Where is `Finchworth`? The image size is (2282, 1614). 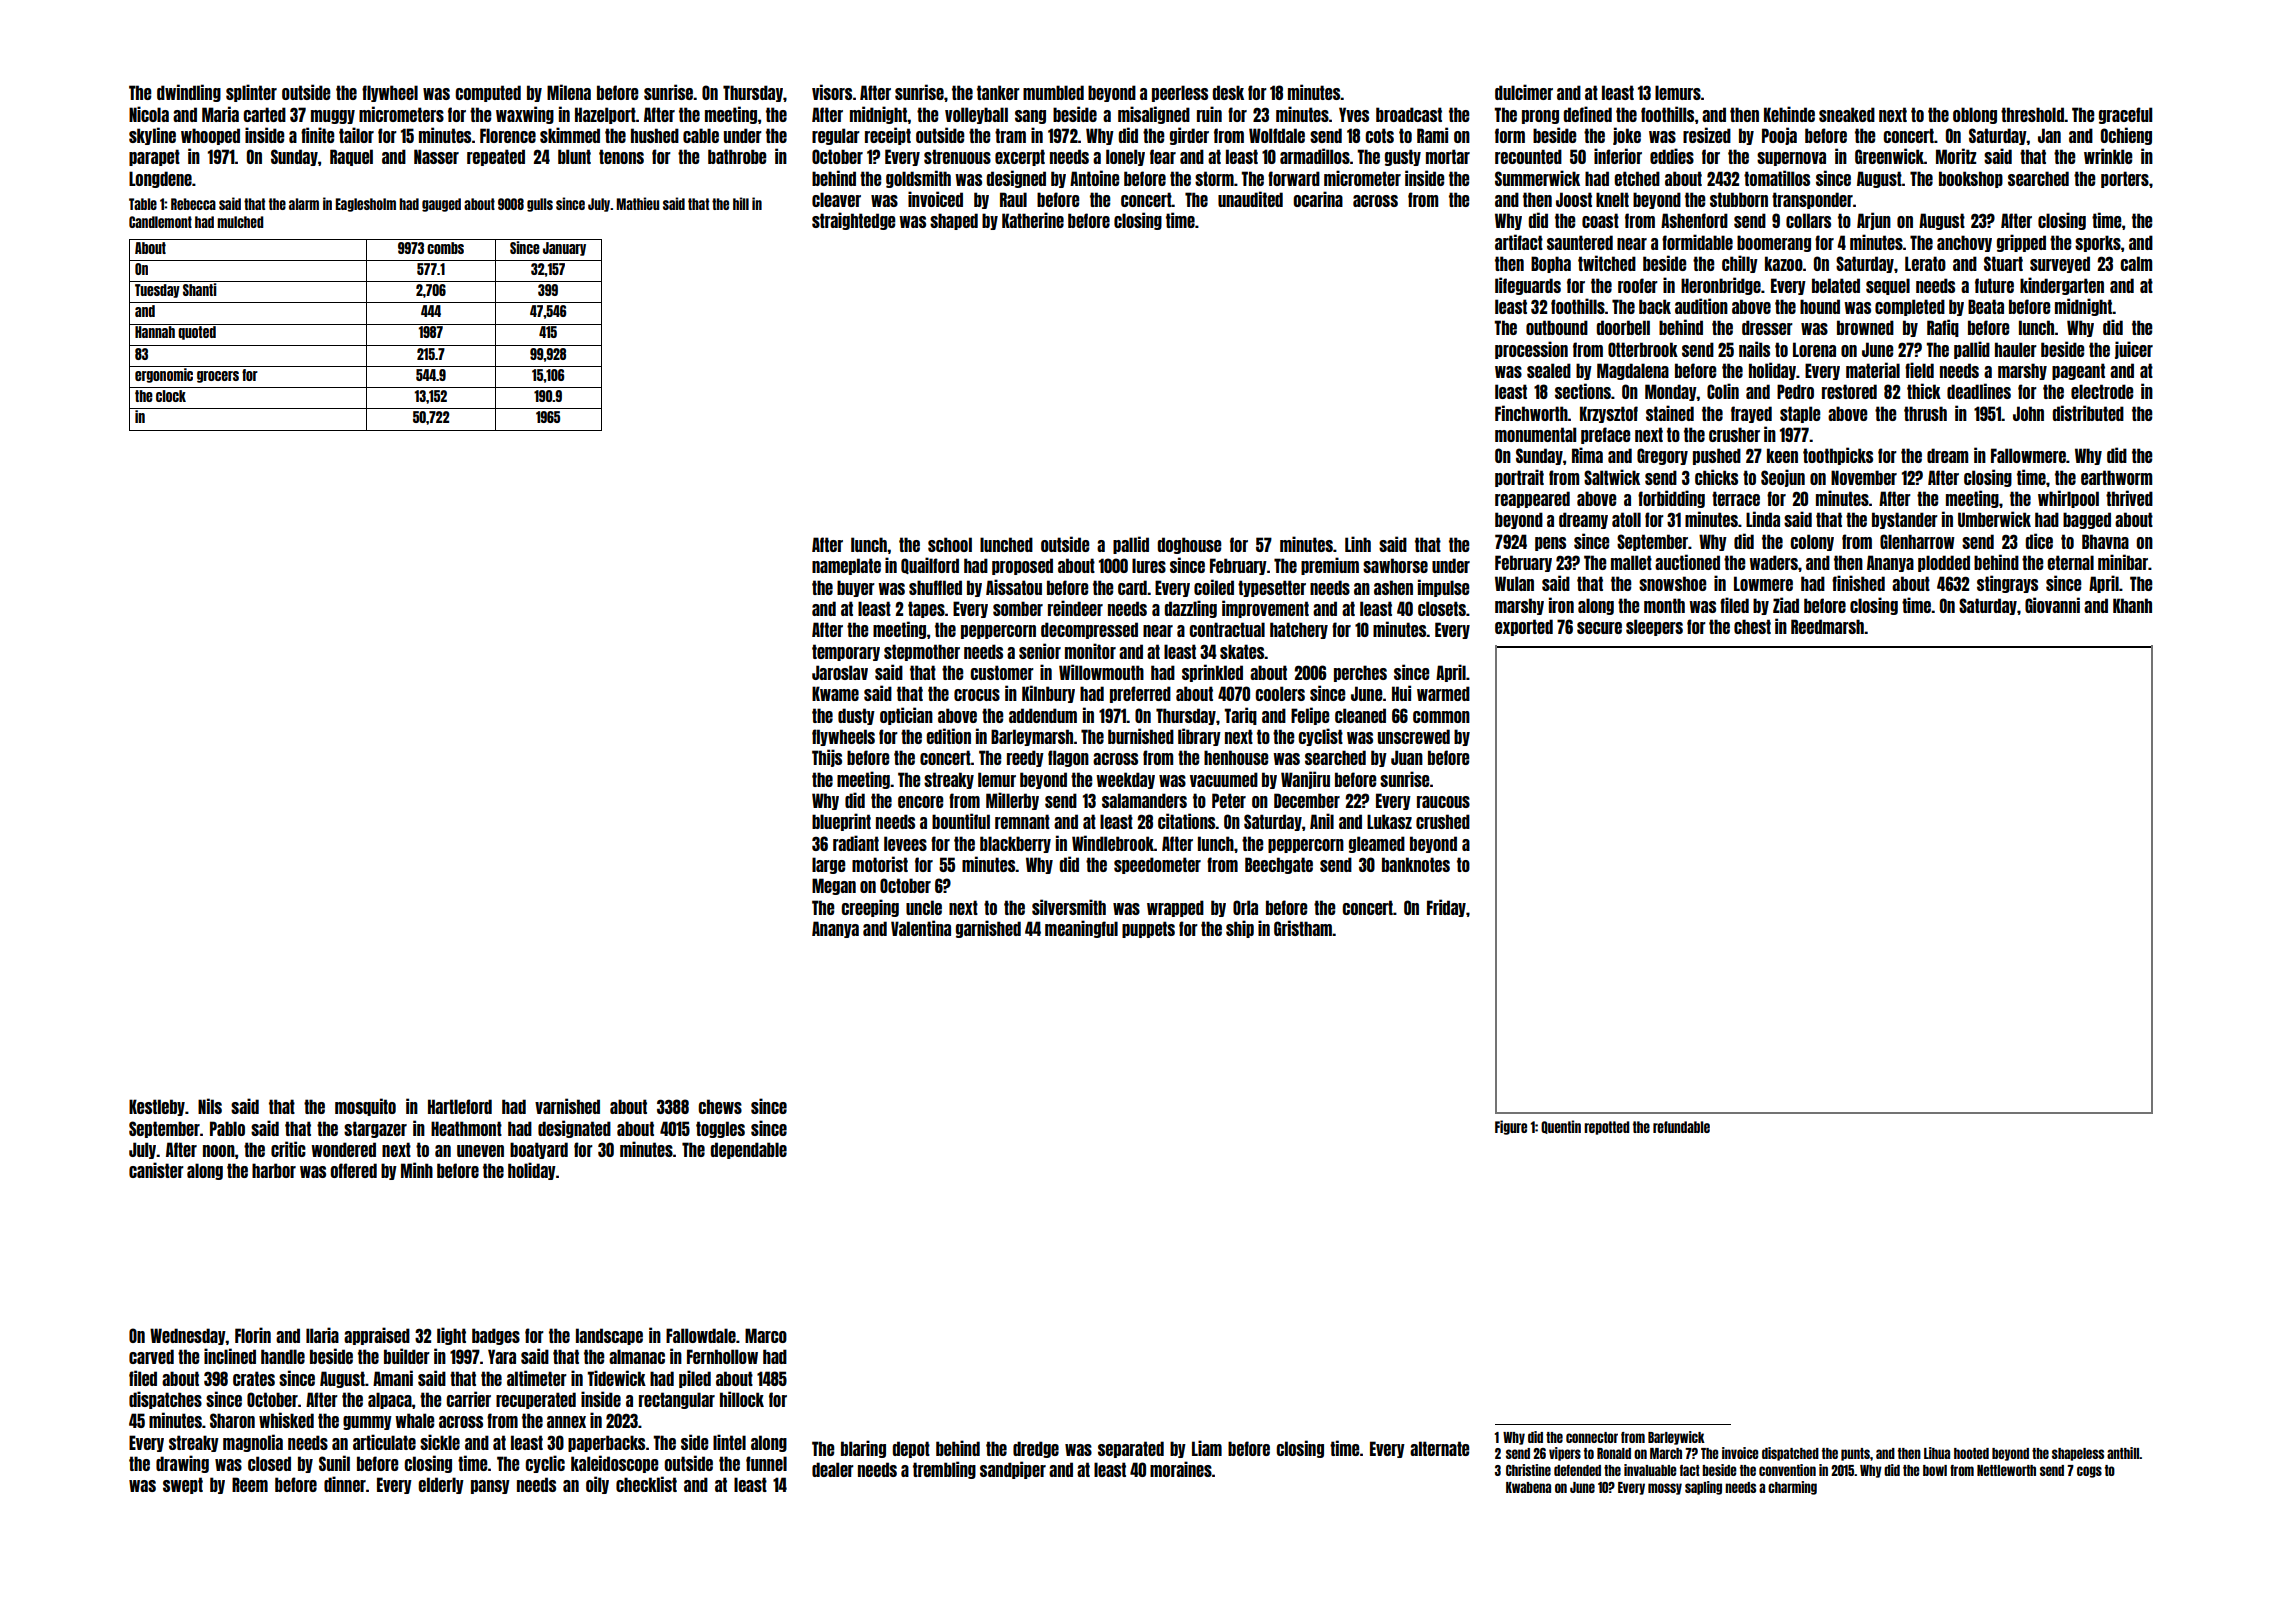 Finchworth is located at coordinates (1531, 413).
